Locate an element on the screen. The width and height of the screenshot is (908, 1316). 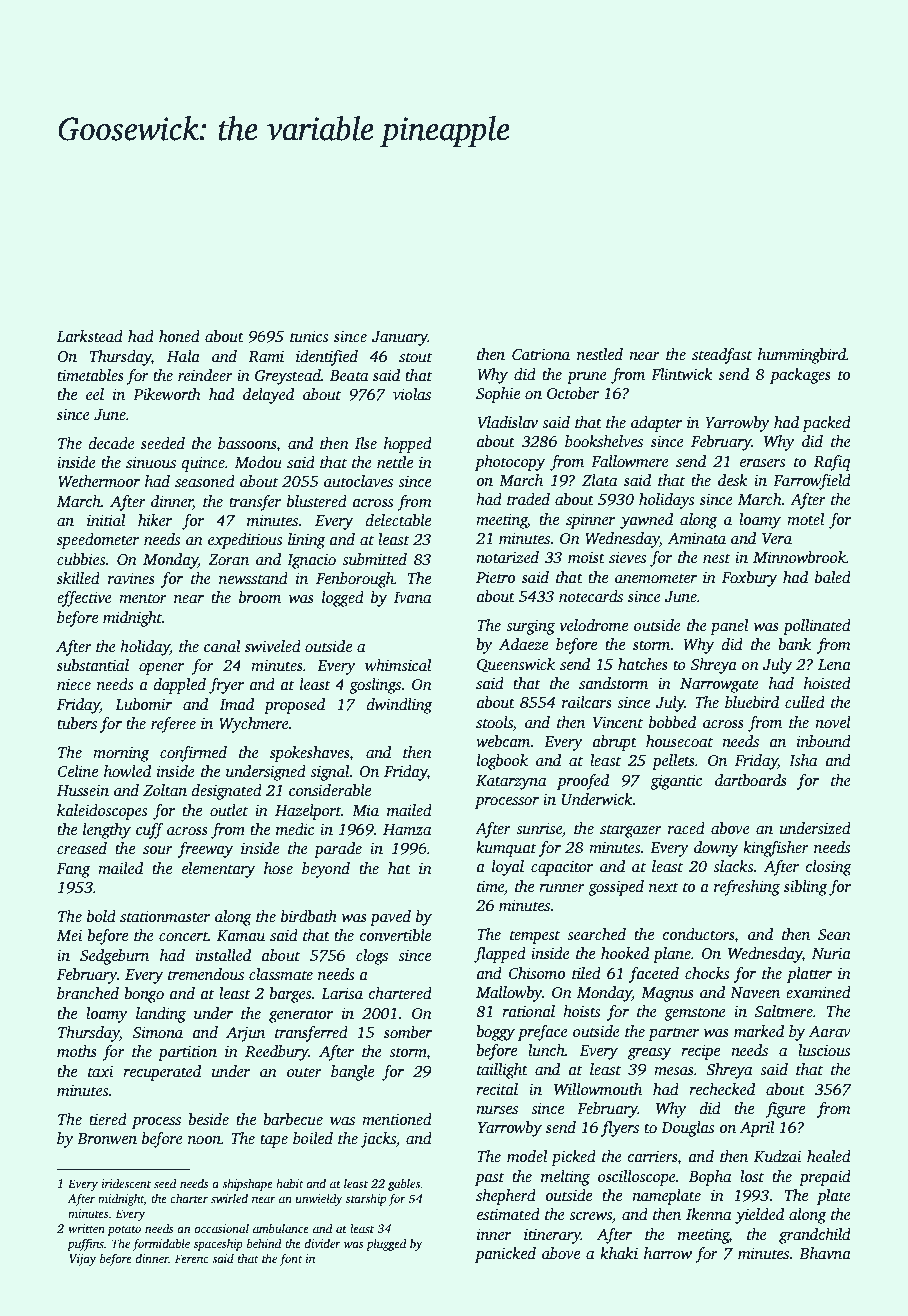
eel is located at coordinates (95, 394).
